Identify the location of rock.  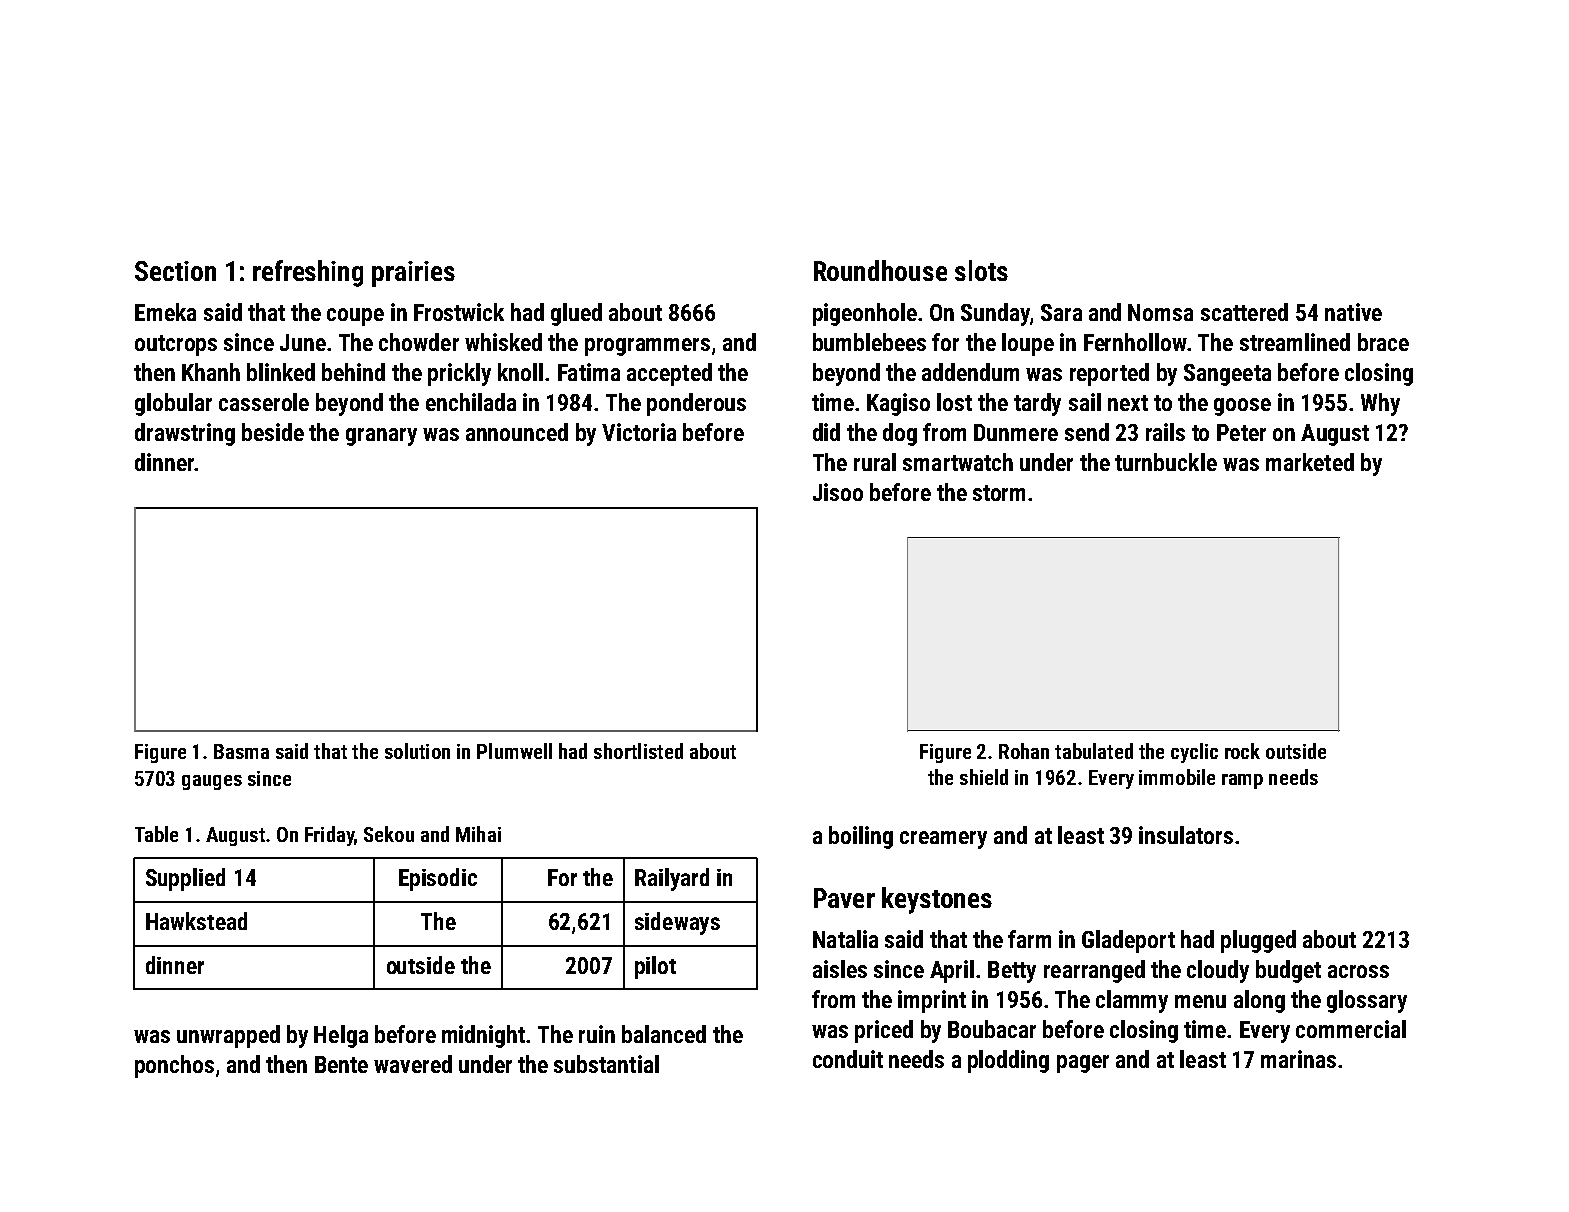
(1242, 751).
